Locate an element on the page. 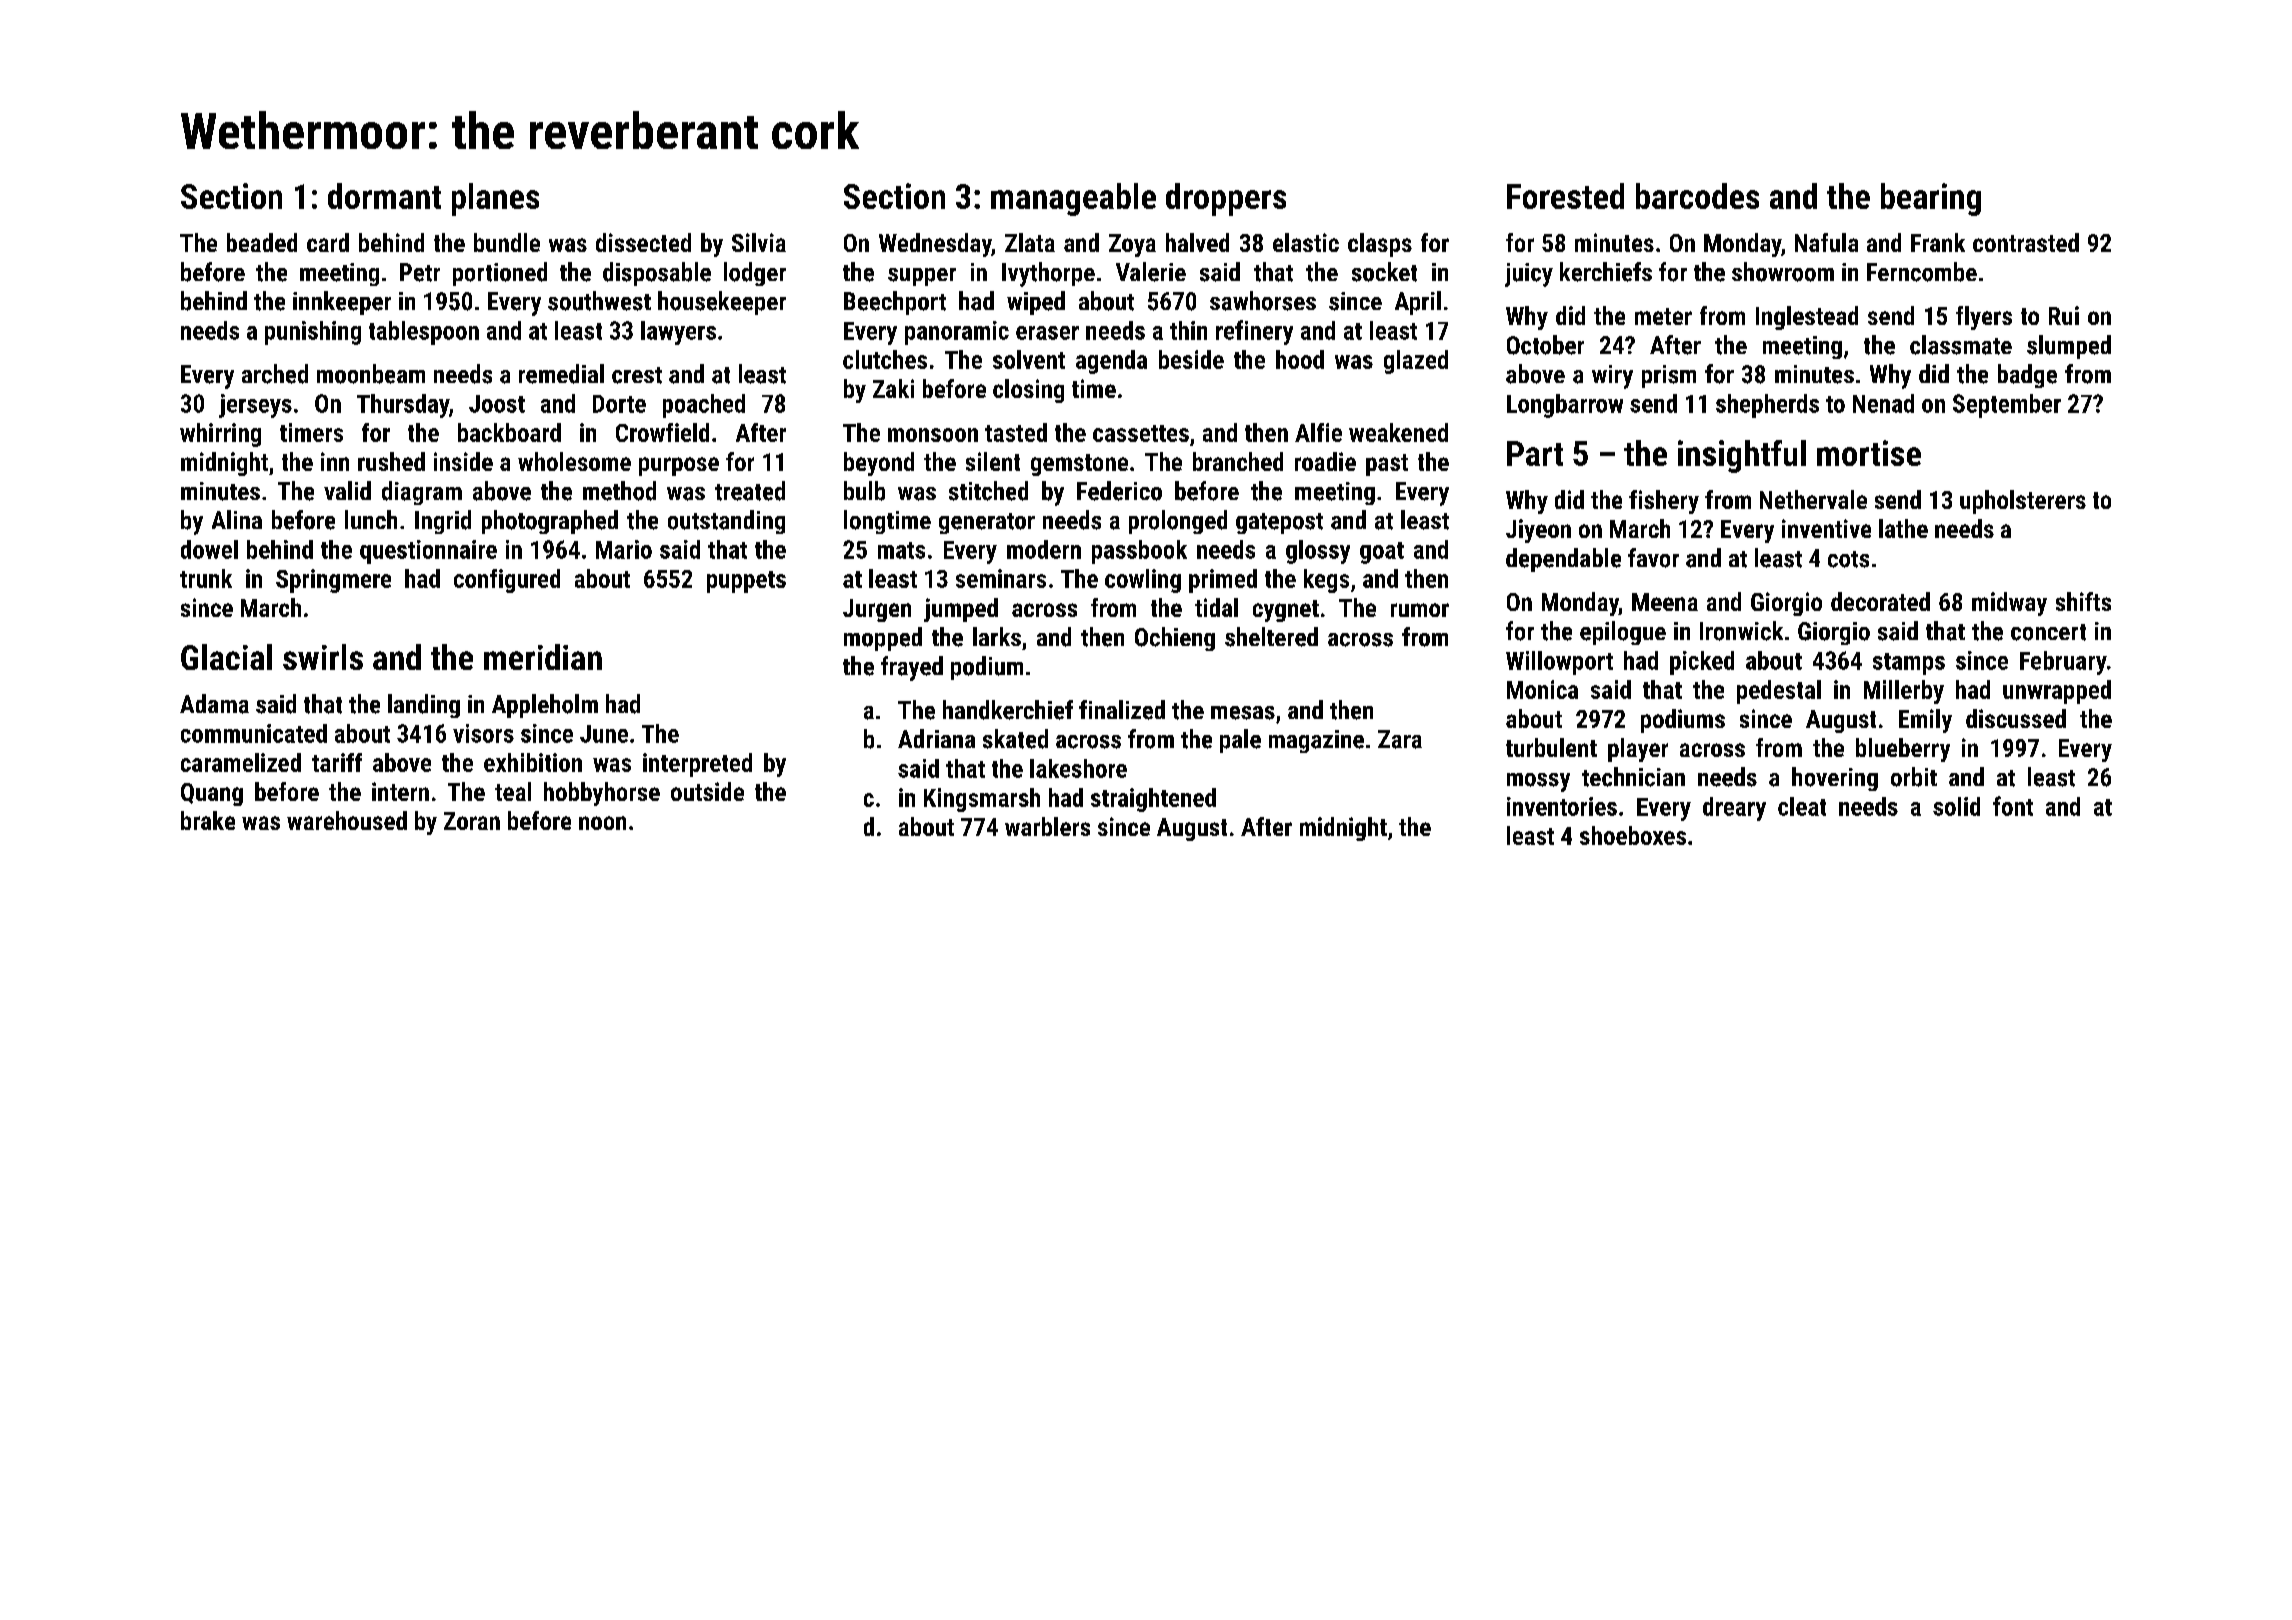 This document has width=2292, height=1620. manageable is located at coordinates (1073, 199).
